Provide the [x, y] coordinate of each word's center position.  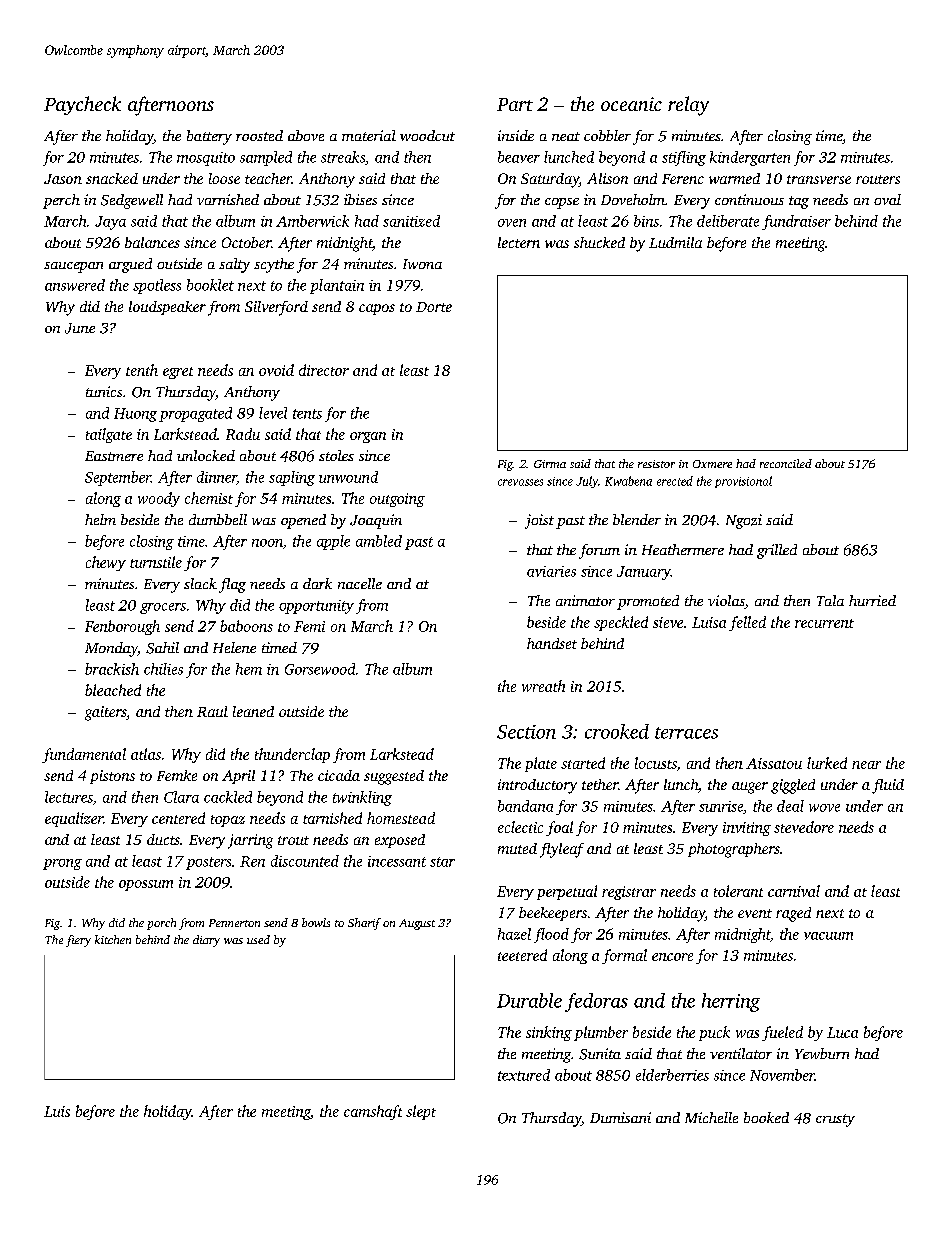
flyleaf [562, 850]
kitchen [113, 939]
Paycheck [82, 105]
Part [515, 104]
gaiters [105, 713]
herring [731, 1002]
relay [688, 106]
